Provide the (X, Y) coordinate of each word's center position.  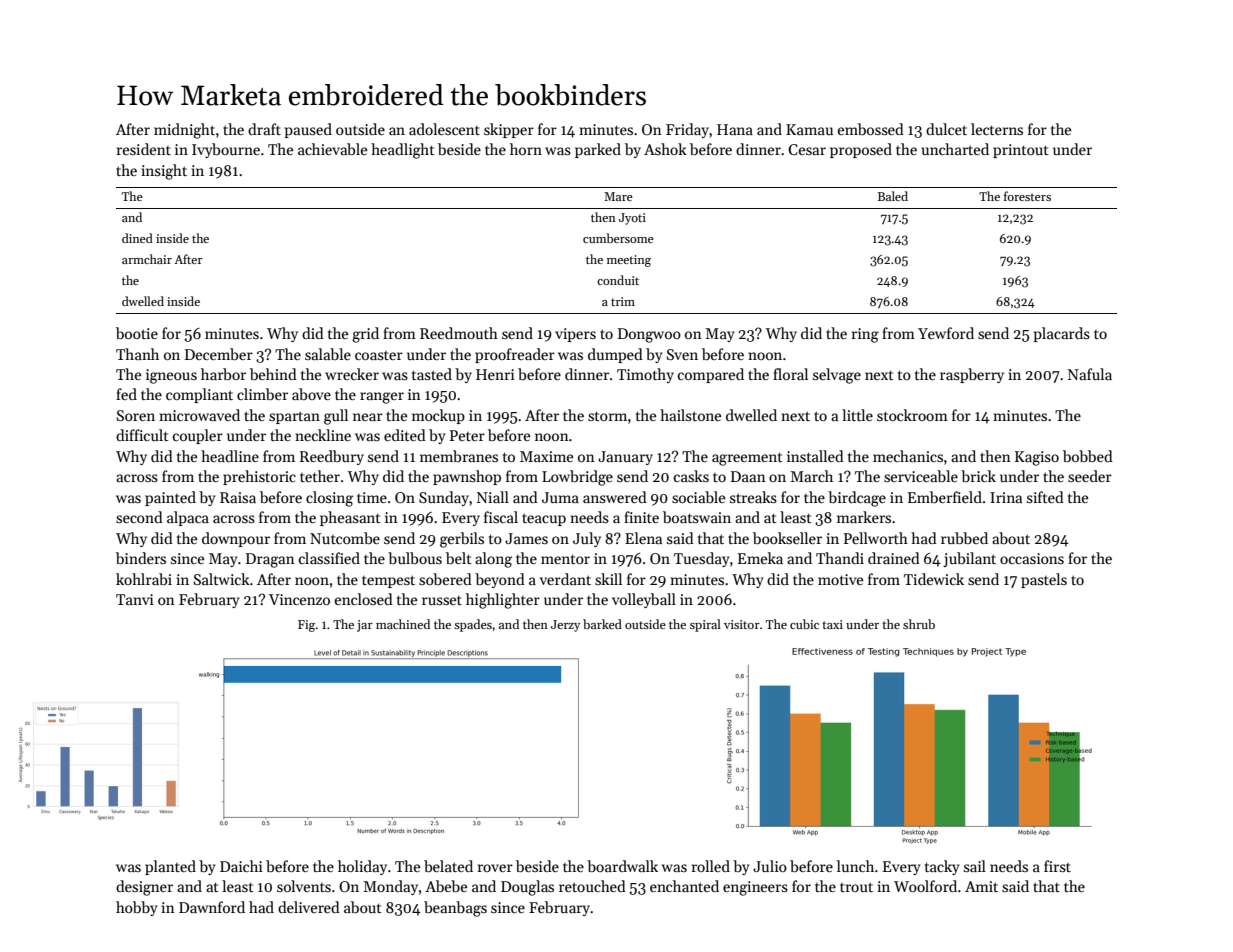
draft (264, 129)
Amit (981, 886)
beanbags (455, 909)
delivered (309, 907)
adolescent (444, 129)
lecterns (997, 129)
